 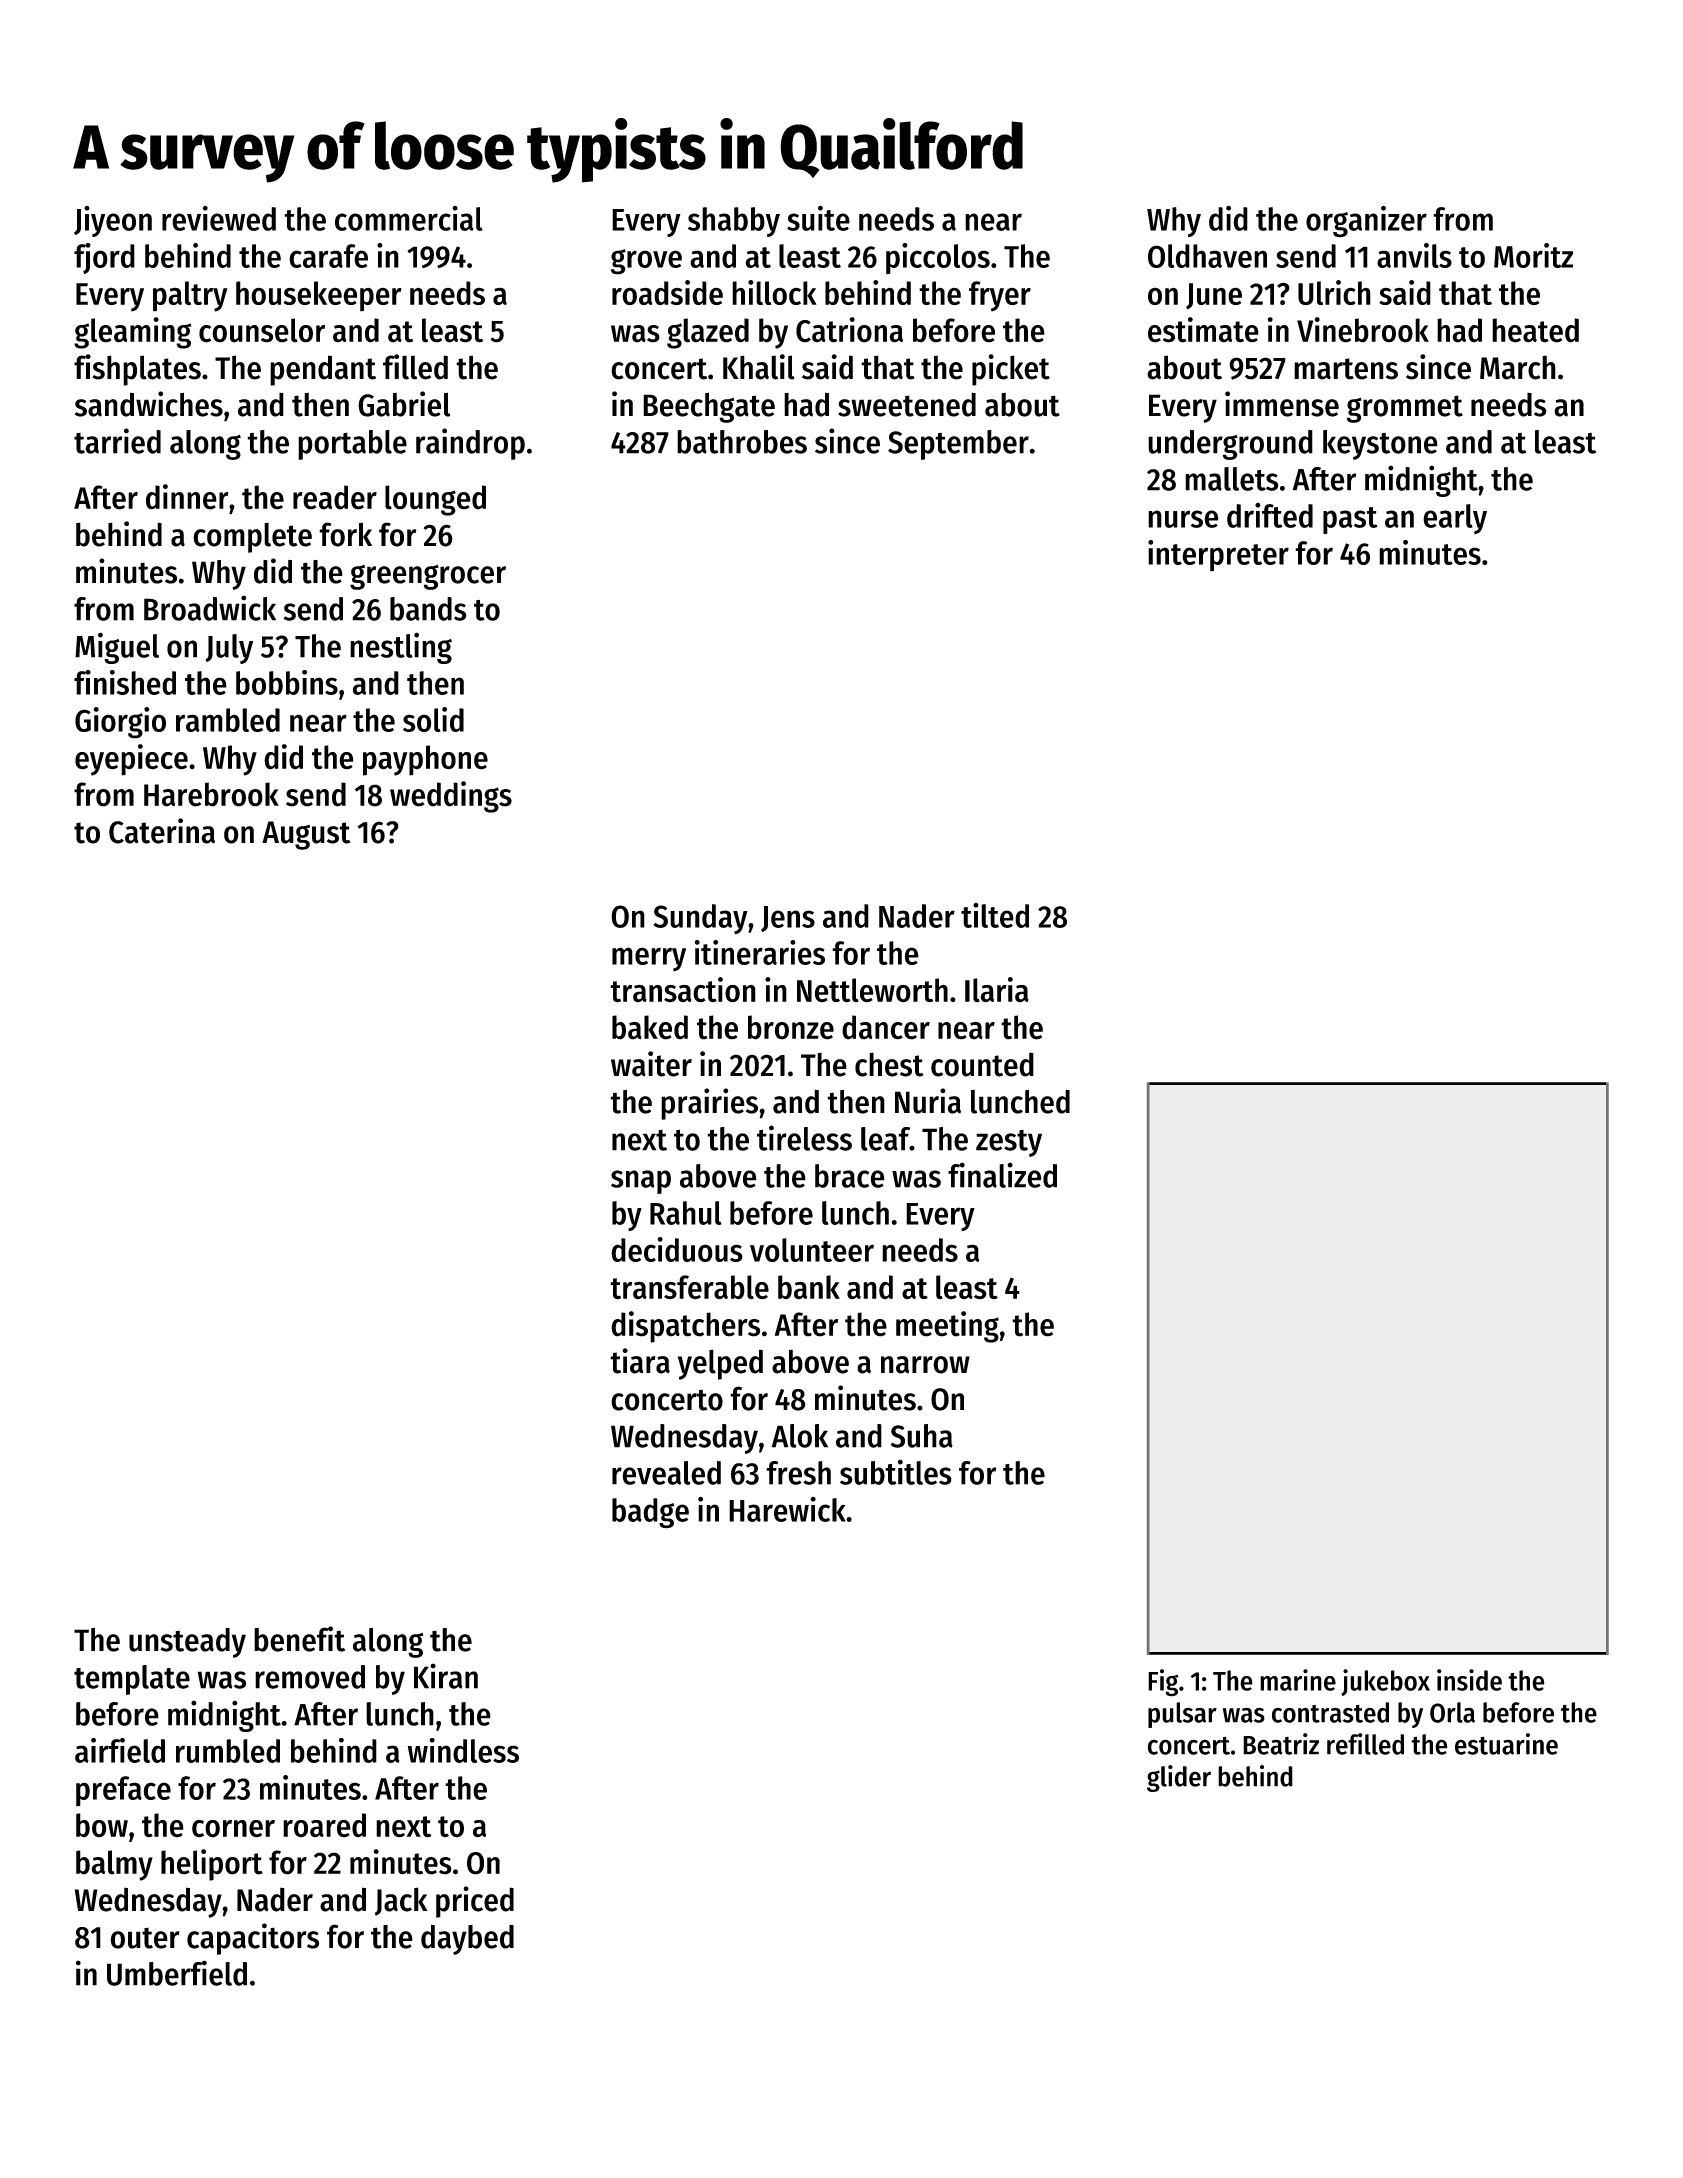 I want to click on commercial, so click(x=409, y=218).
